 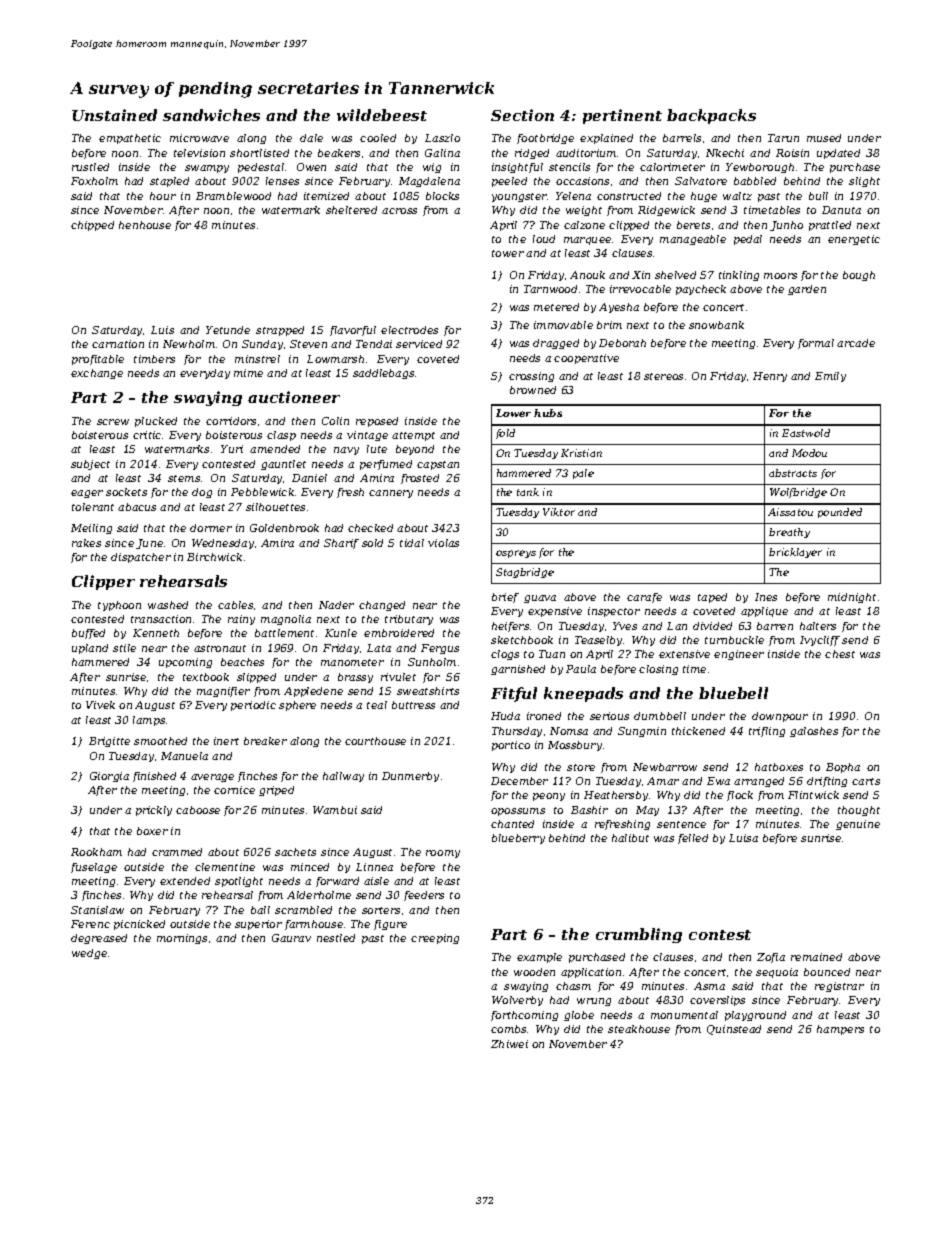 I want to click on galoshes, so click(x=814, y=732).
